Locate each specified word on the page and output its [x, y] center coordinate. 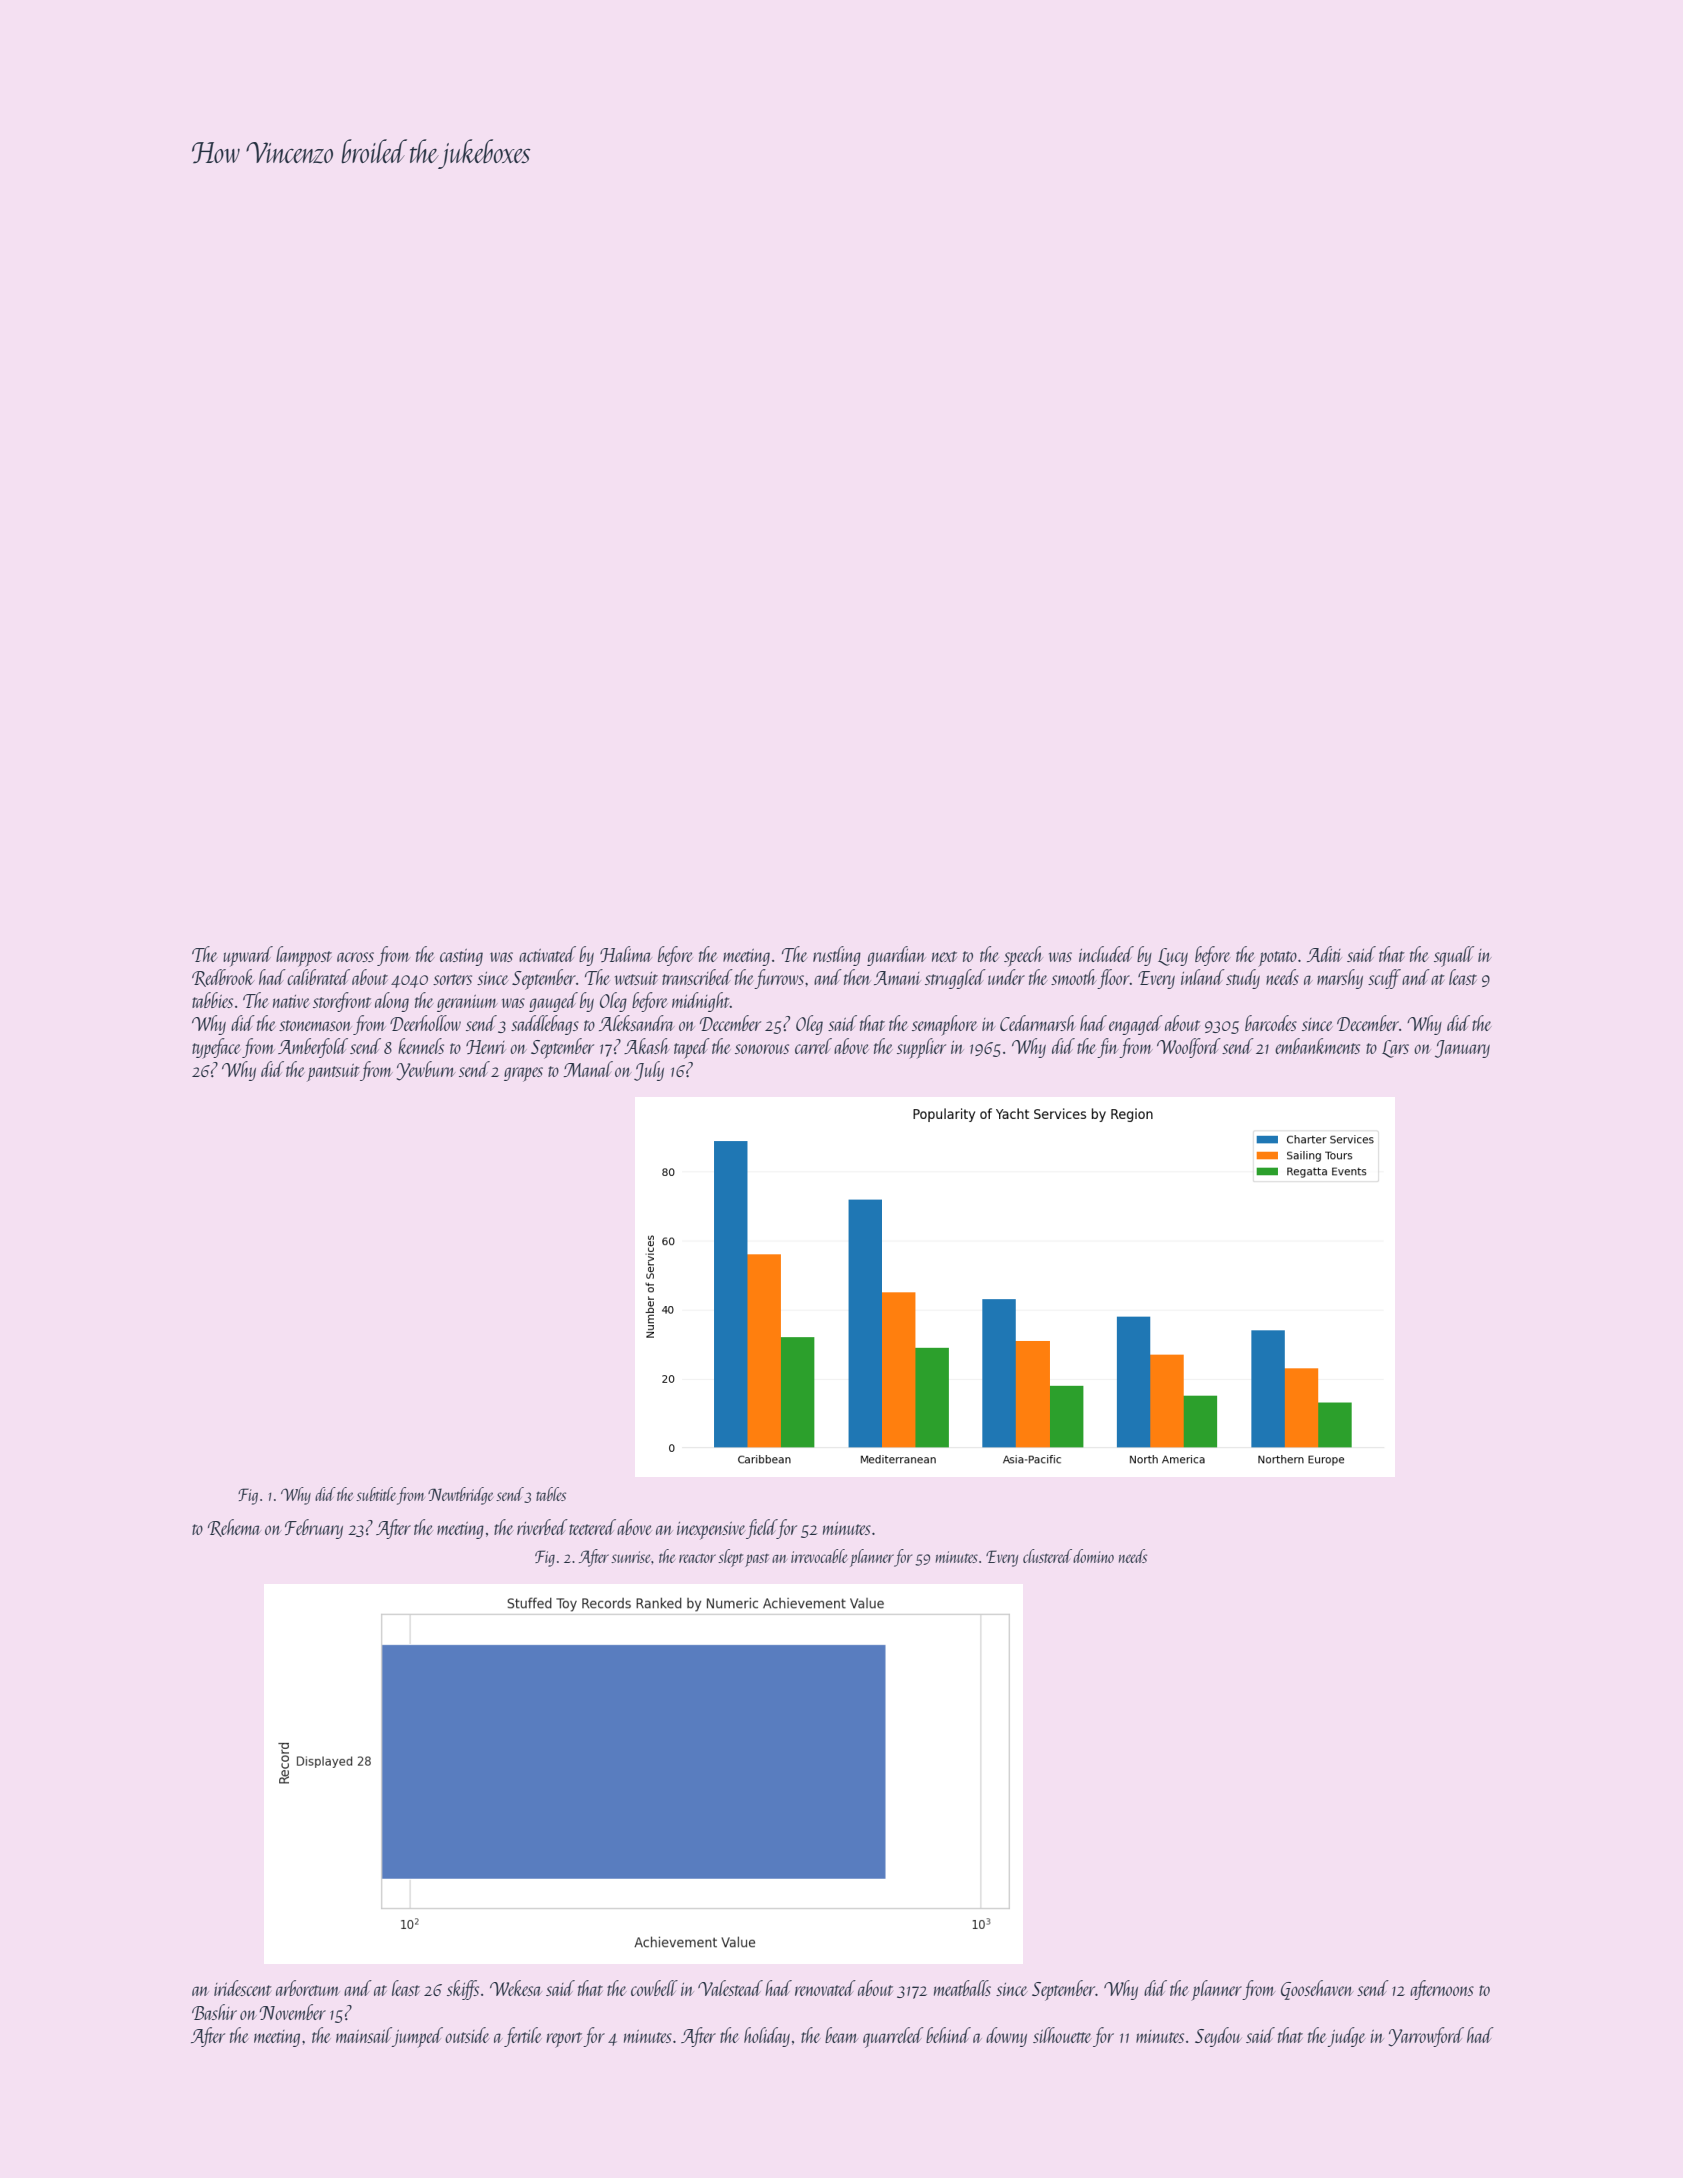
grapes [523, 1074]
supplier [921, 1048]
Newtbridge [460, 1496]
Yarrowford [1426, 2037]
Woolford [1189, 1048]
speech [1023, 956]
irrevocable [819, 1556]
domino [1093, 1556]
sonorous [762, 1049]
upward [248, 956]
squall [1454, 956]
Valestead [730, 1988]
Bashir [214, 2012]
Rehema [234, 1528]
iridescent [243, 1988]
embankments [1317, 1046]
